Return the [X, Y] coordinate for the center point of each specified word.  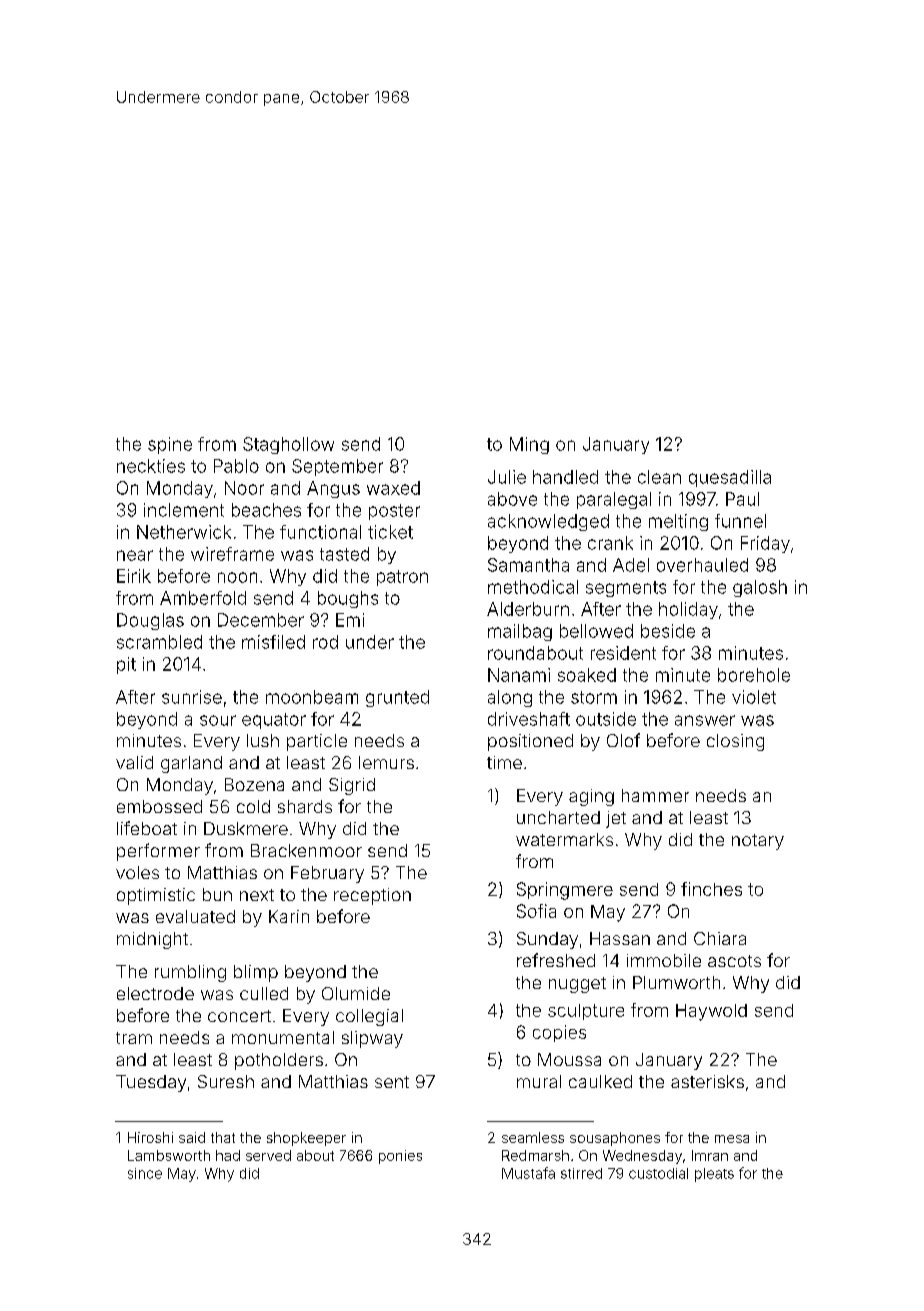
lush [263, 740]
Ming [529, 445]
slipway [372, 1039]
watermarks [564, 839]
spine [170, 445]
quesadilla [730, 478]
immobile [664, 960]
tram [134, 1038]
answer [705, 720]
